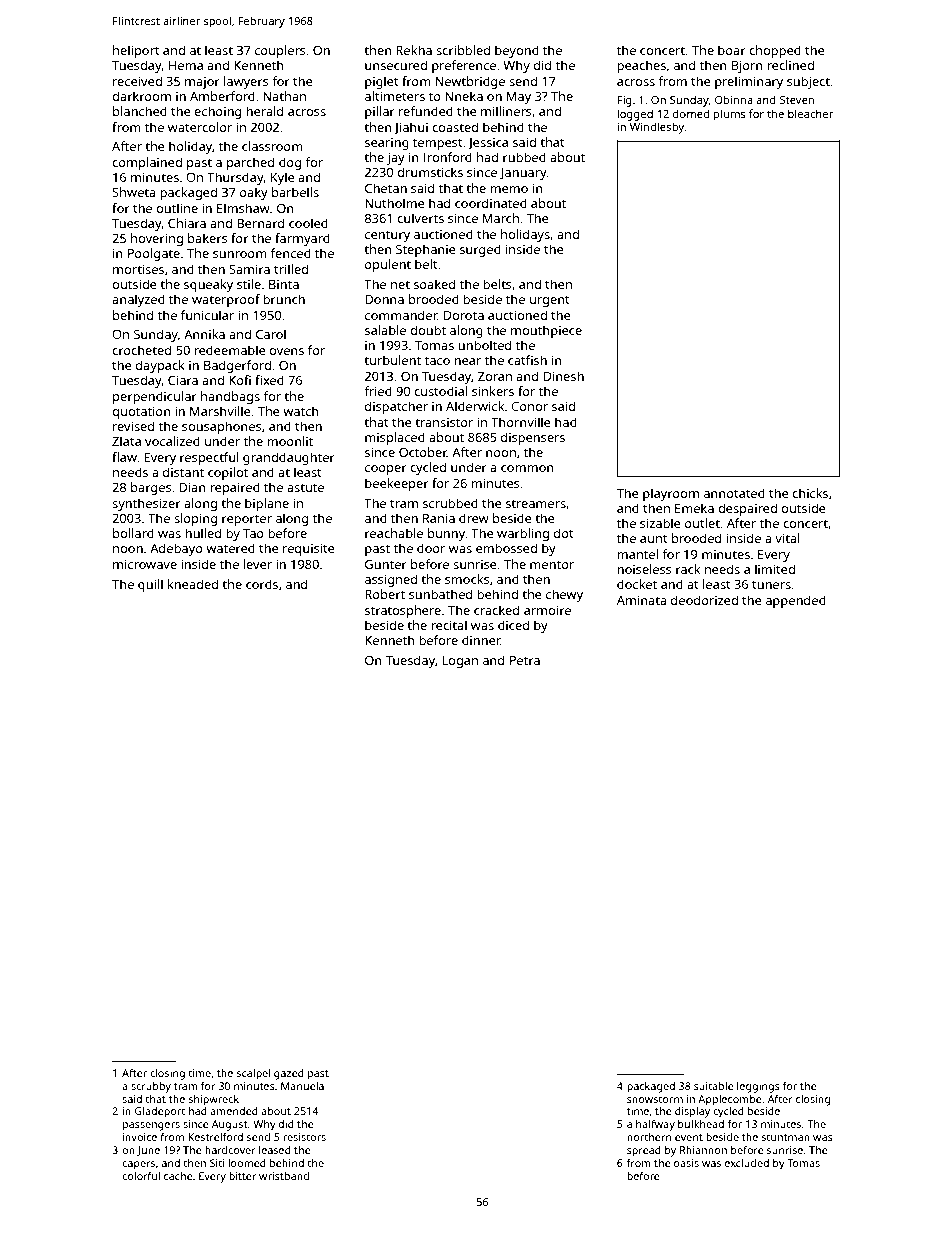 This screenshot has height=1233, width=952. What do you see at coordinates (304, 1137) in the screenshot?
I see `resistors` at bounding box center [304, 1137].
